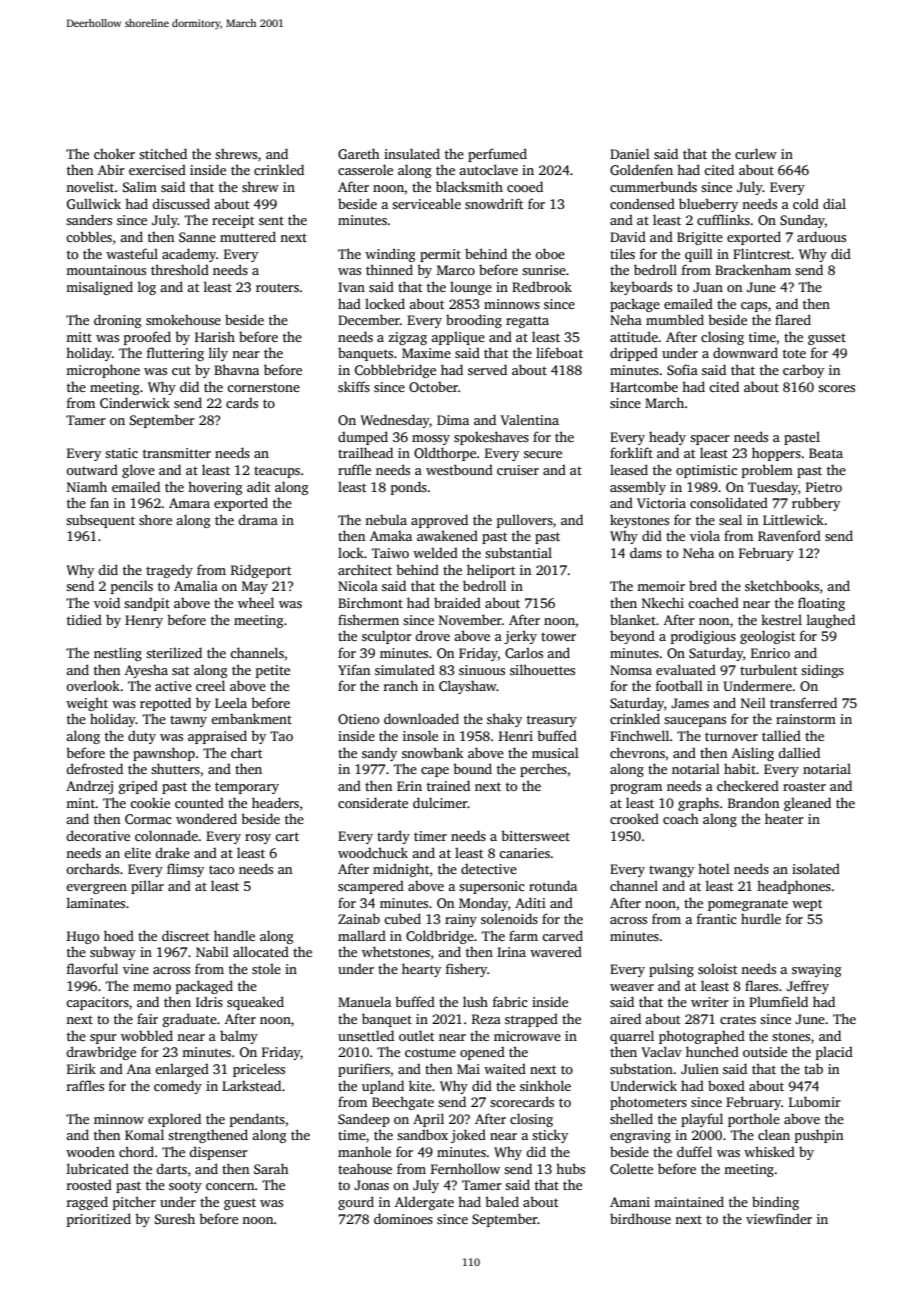 The image size is (924, 1308). Describe the element at coordinates (359, 153) in the screenshot. I see `Gareth` at that location.
